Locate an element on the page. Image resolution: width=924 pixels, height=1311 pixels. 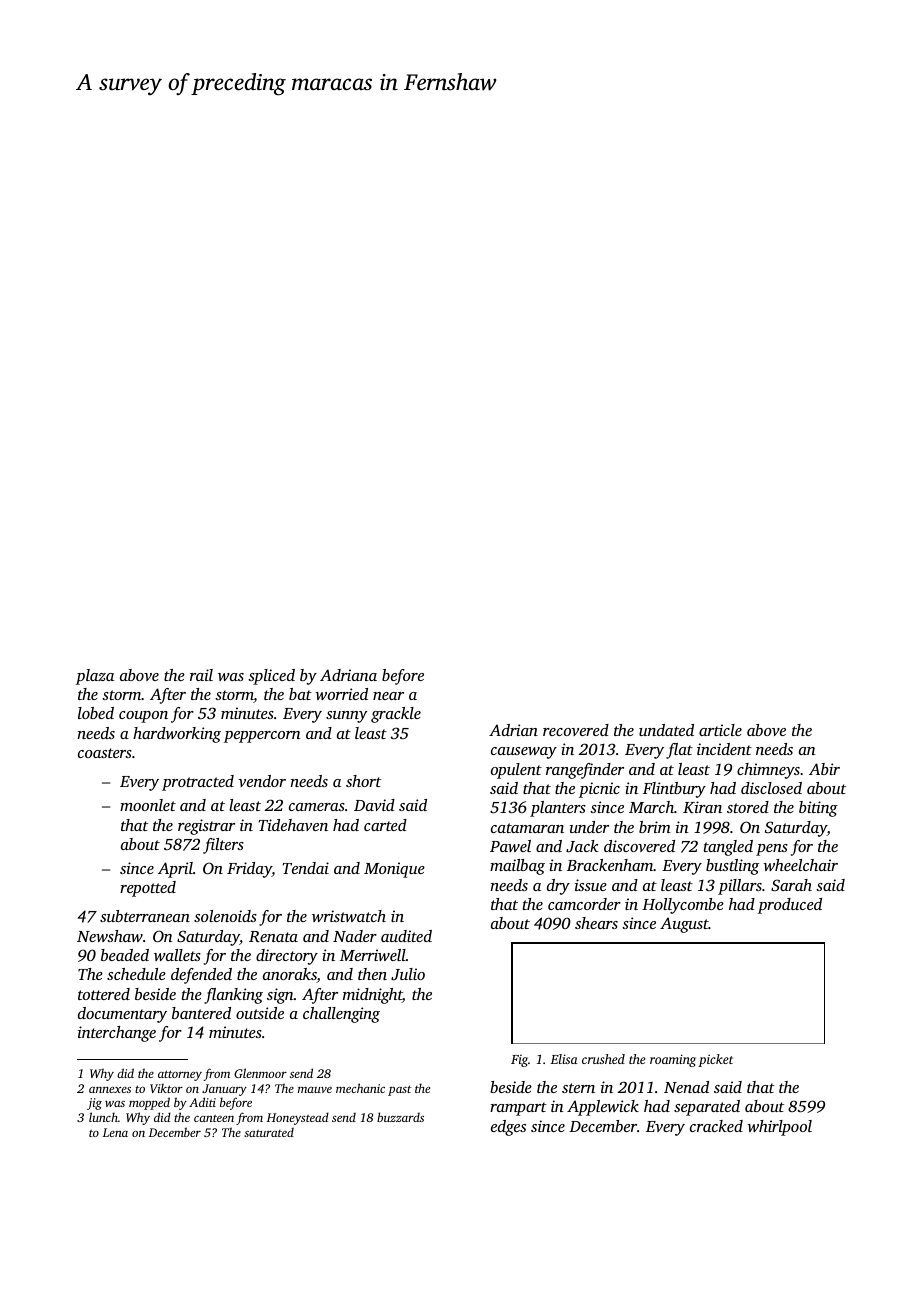
wallets is located at coordinates (177, 955).
